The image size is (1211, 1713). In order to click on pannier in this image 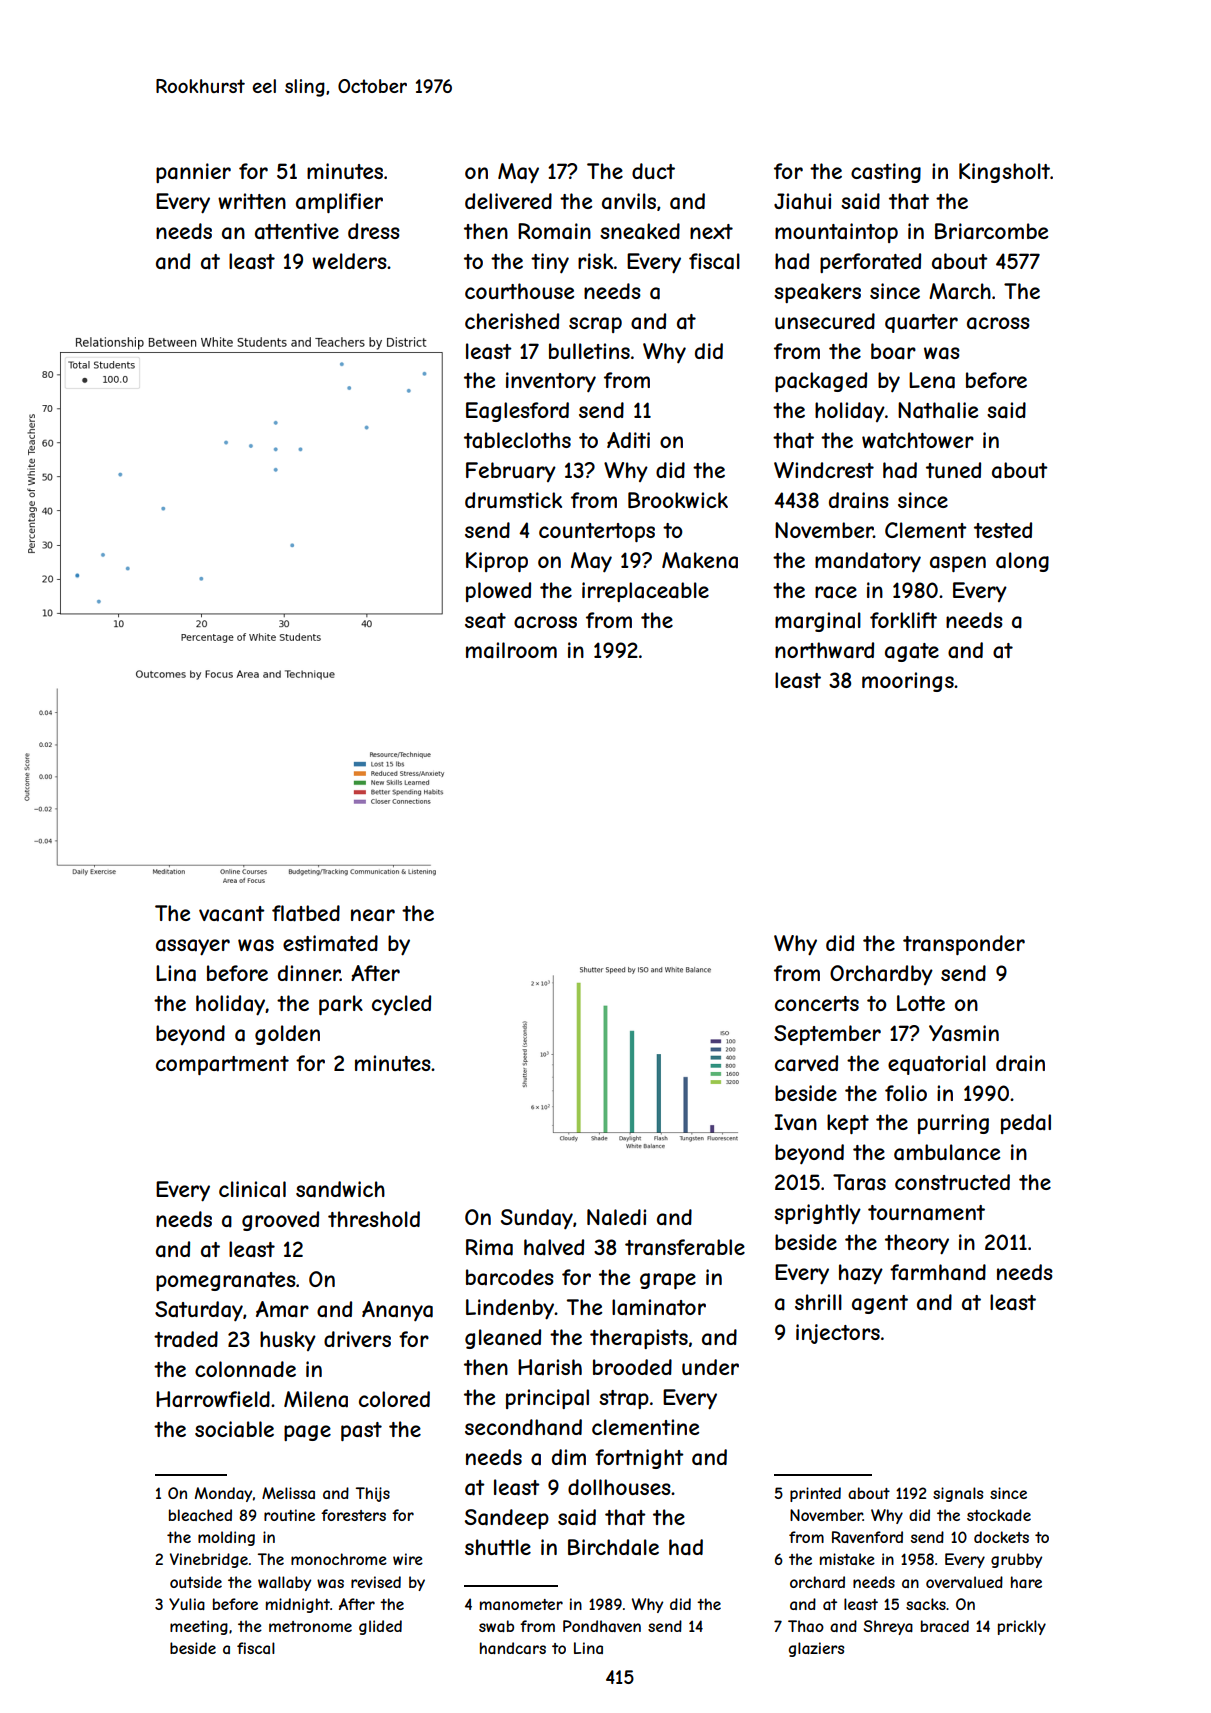, I will do `click(193, 173)`.
